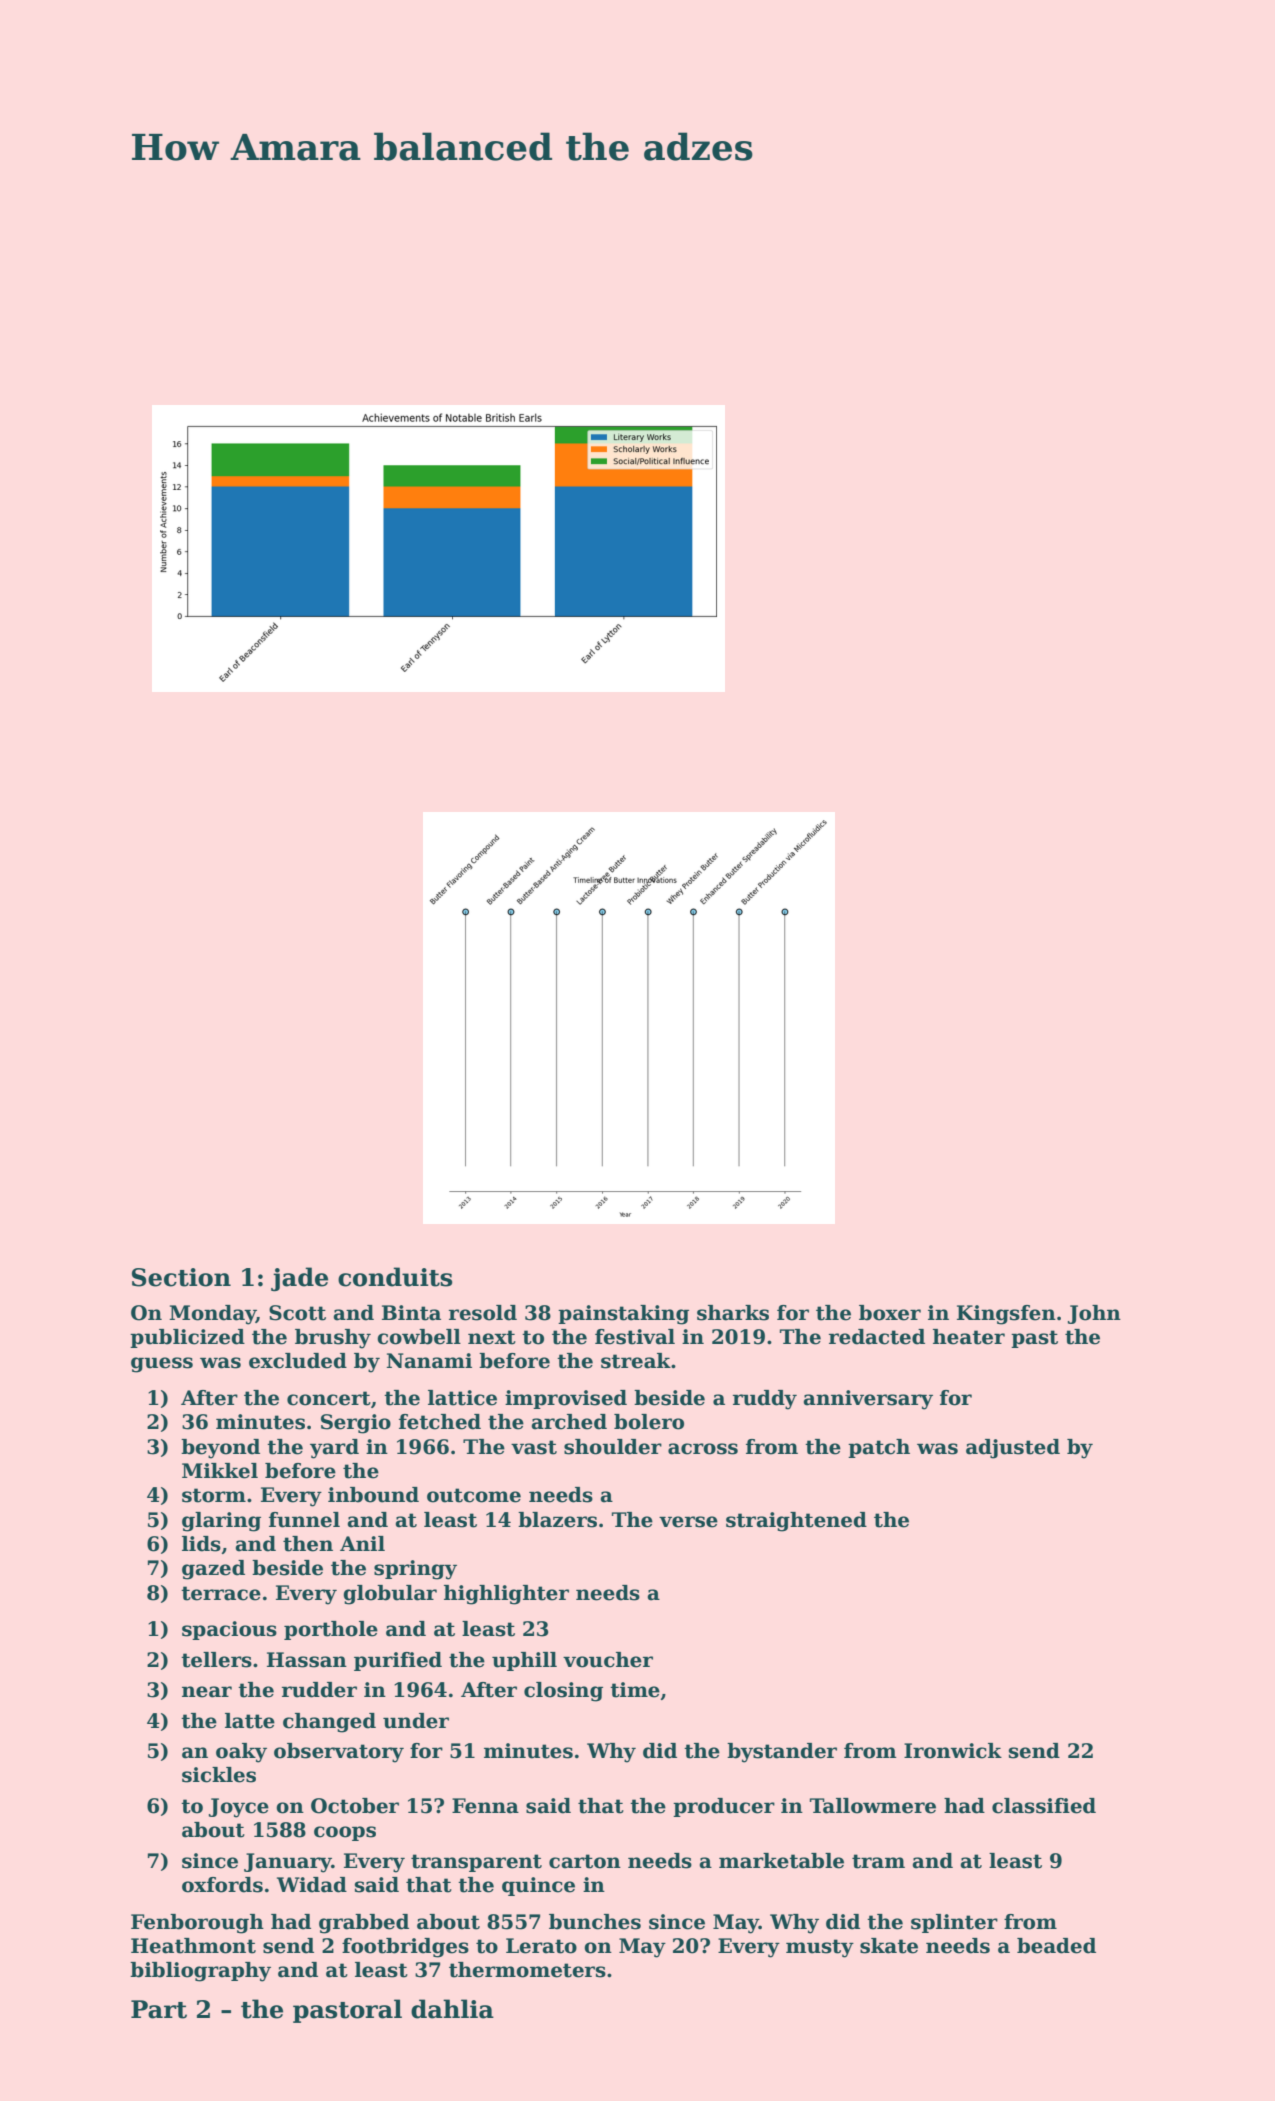 The height and width of the screenshot is (2101, 1275). I want to click on tram, so click(878, 1861).
